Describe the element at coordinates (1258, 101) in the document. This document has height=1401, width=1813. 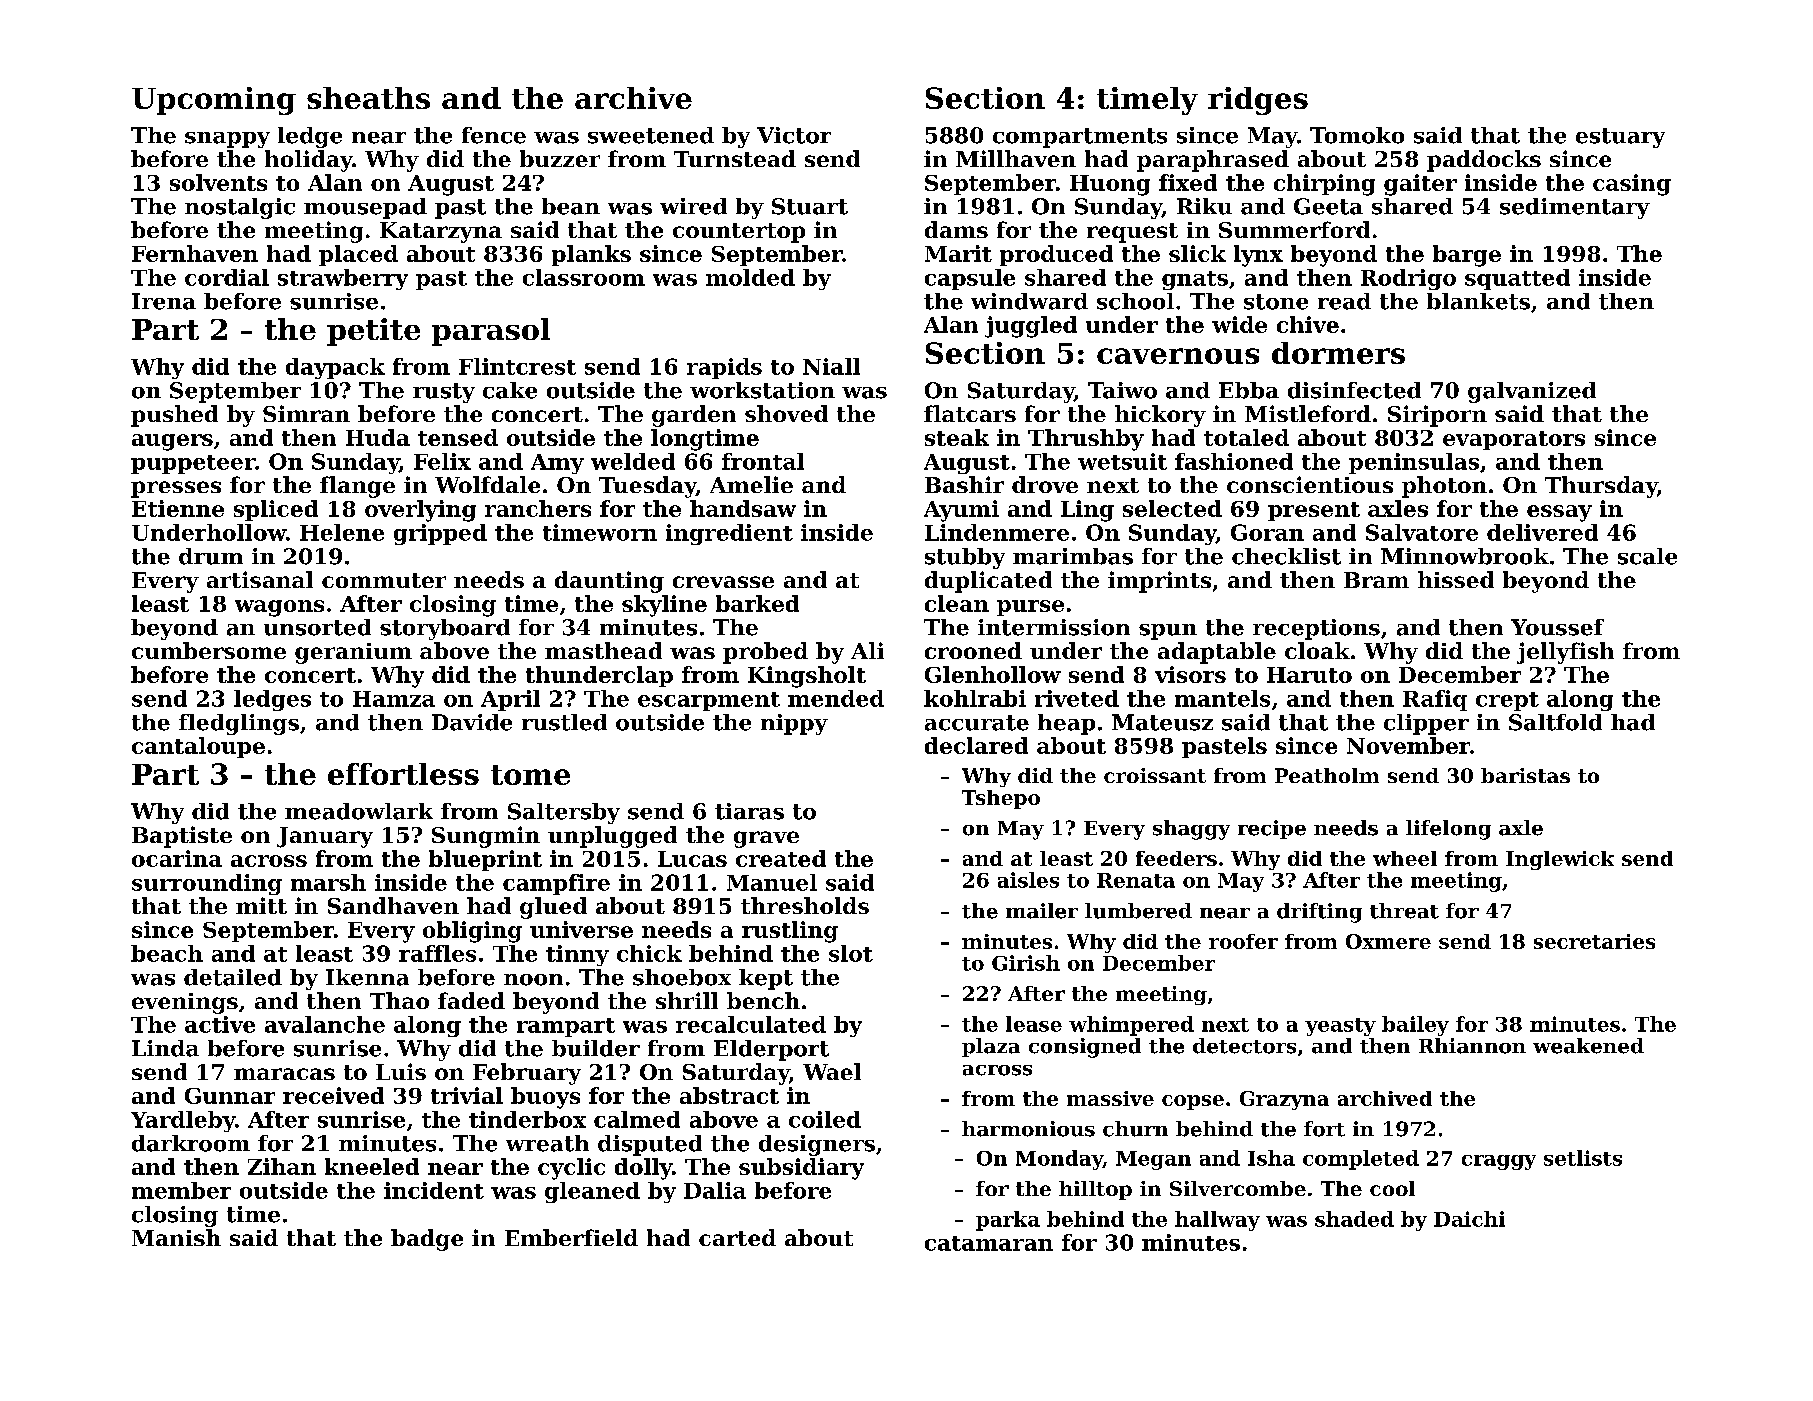
I see `ridges` at that location.
